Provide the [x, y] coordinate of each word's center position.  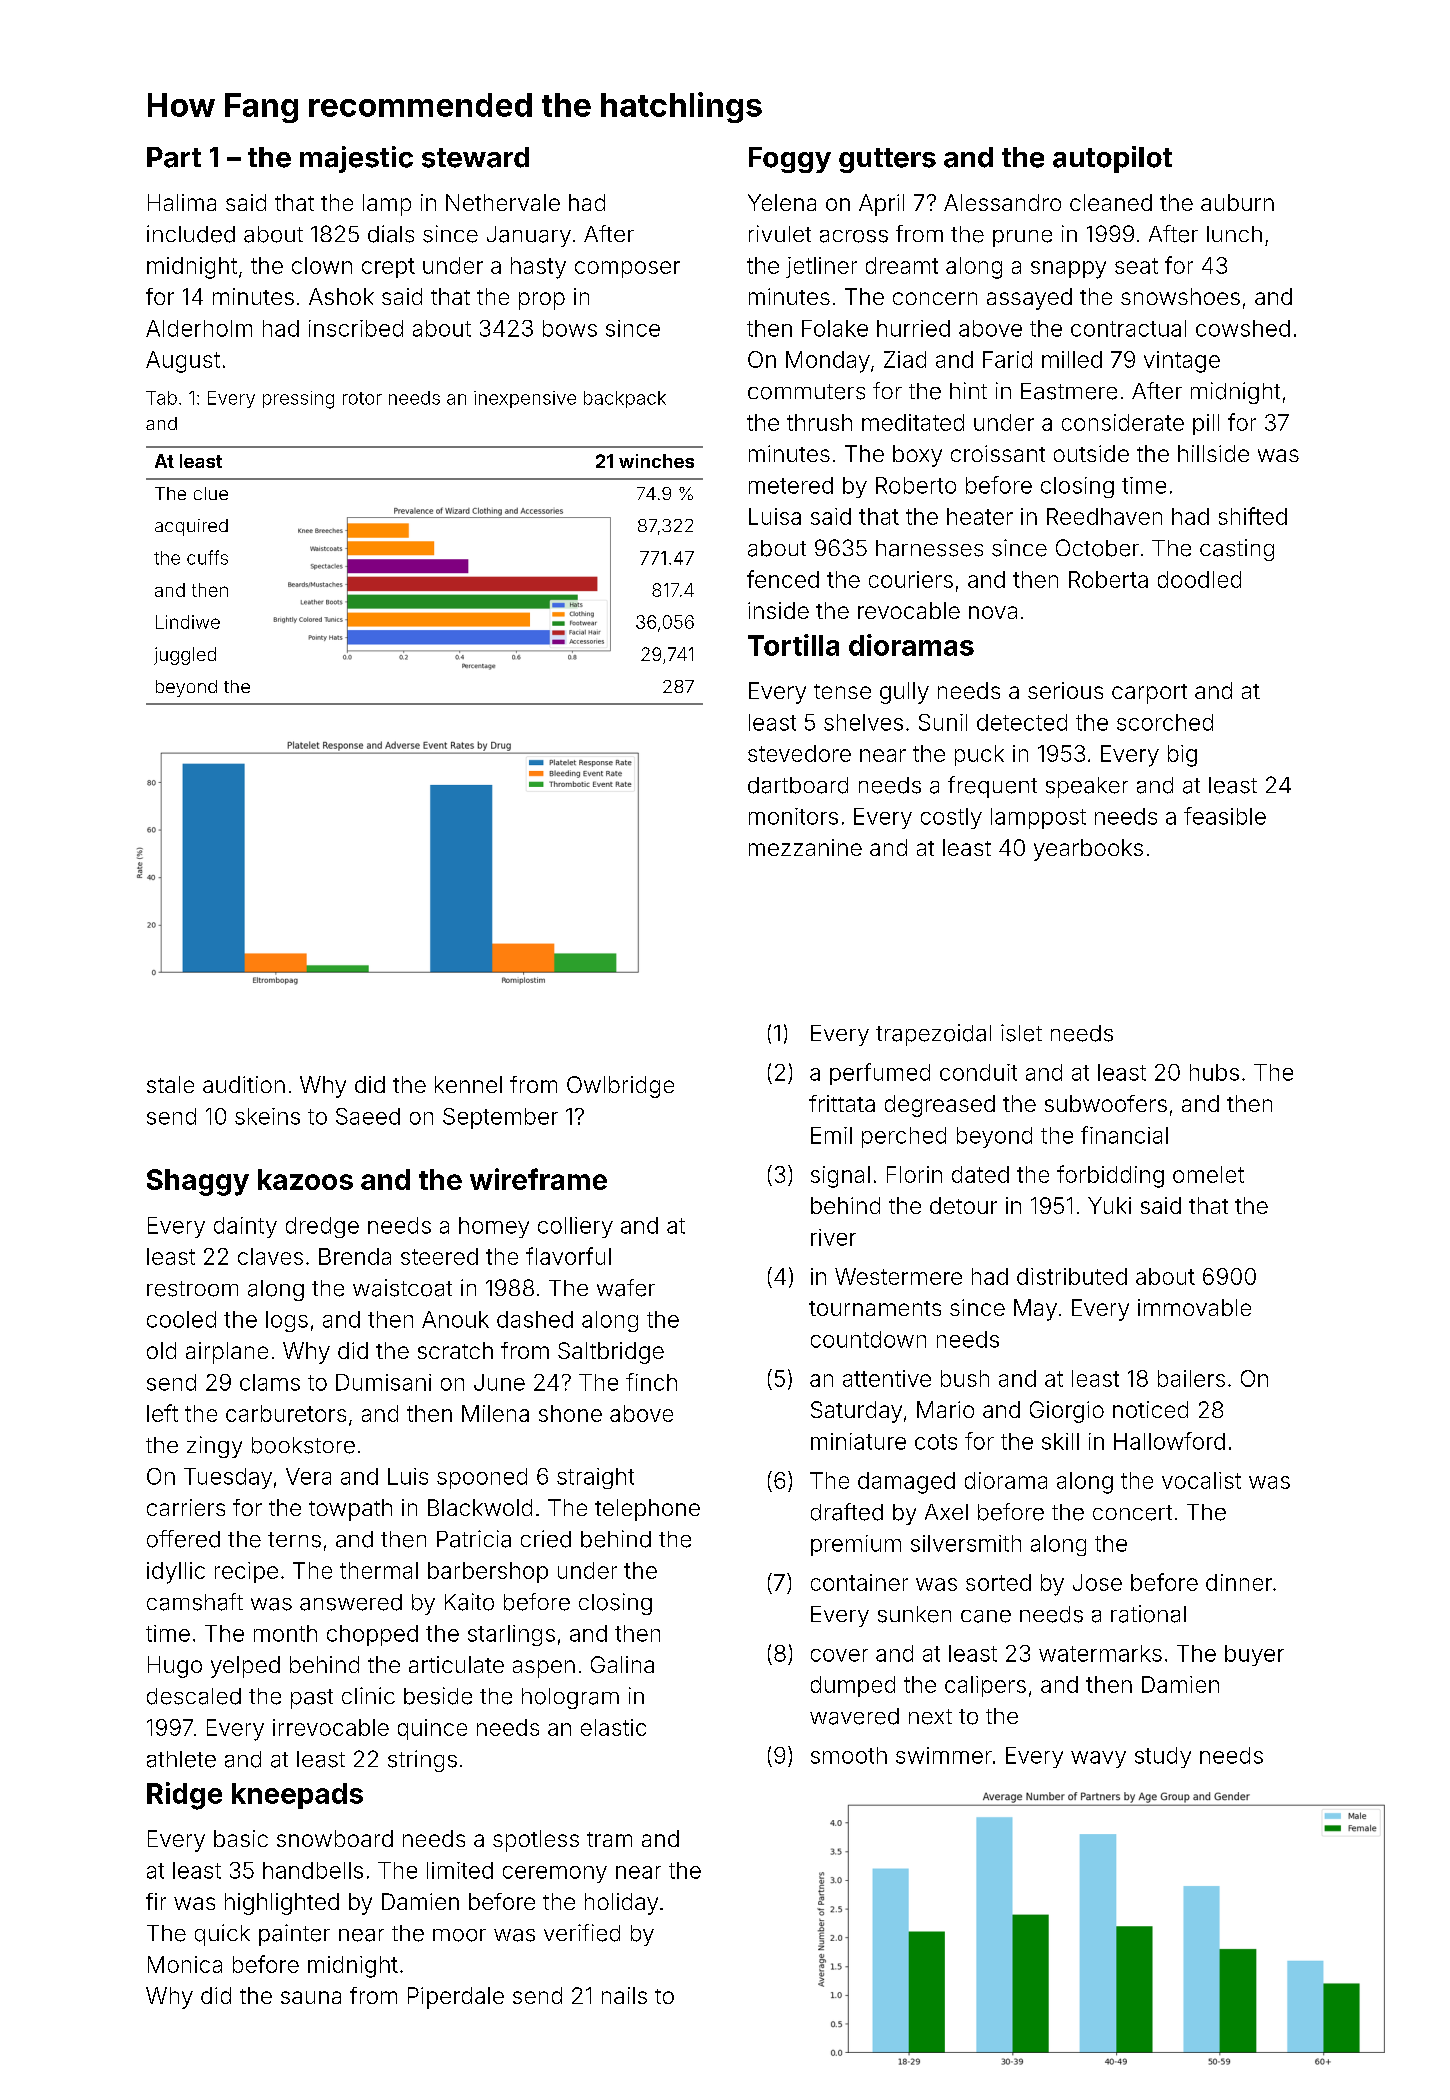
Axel [946, 1512]
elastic [613, 1727]
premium [856, 1545]
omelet [1208, 1174]
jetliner [821, 267]
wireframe [538, 1179]
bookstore [303, 1445]
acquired [191, 527]
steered [439, 1256]
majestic [356, 159]
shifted [1253, 516]
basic [241, 1838]
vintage [1182, 362]
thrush [819, 422]
